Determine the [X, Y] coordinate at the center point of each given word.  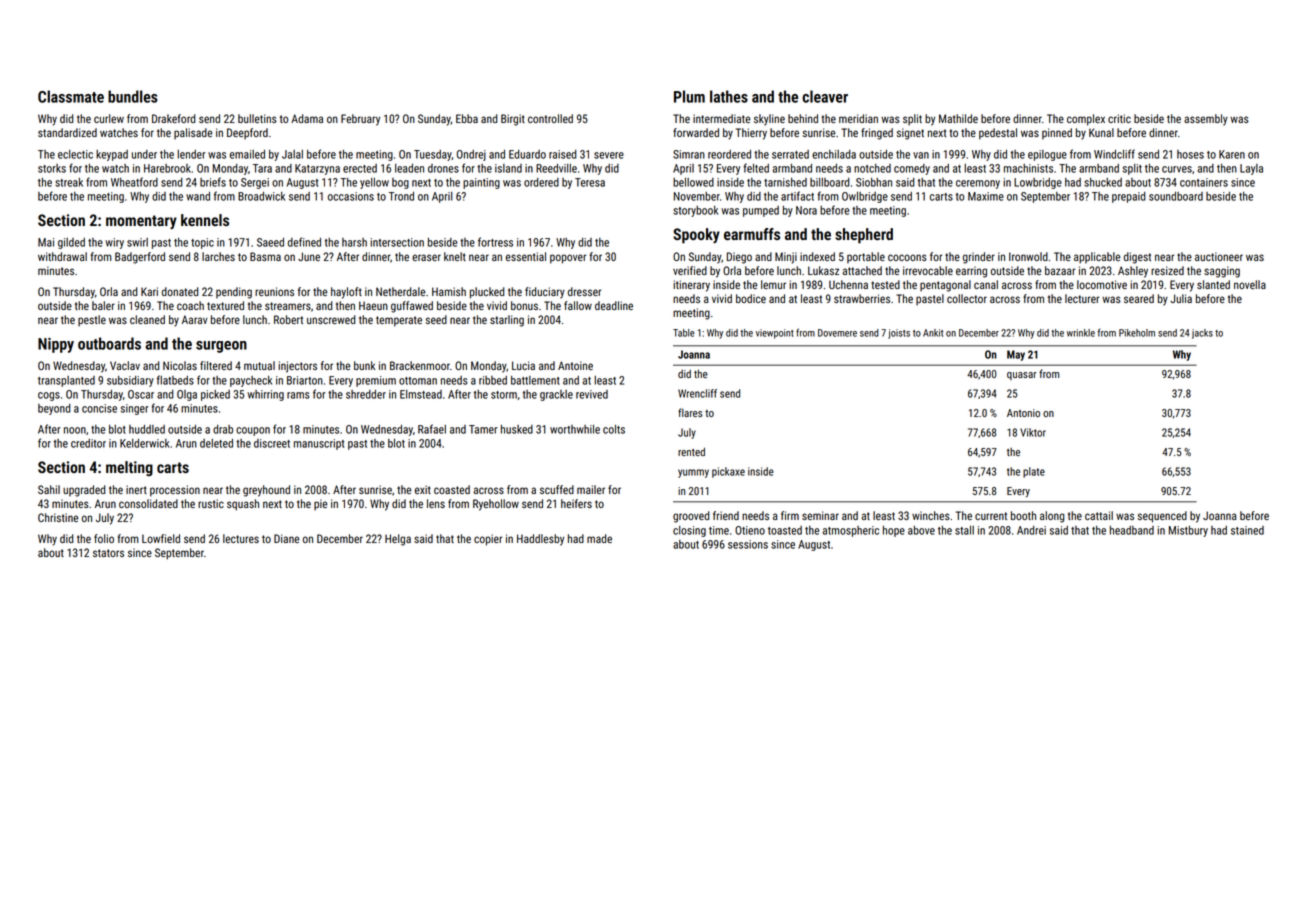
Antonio [1023, 413]
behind [803, 118]
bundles [133, 96]
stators [108, 553]
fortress [495, 242]
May [1016, 355]
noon [75, 430]
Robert [288, 319]
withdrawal [62, 256]
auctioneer [1219, 256]
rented [691, 451]
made [599, 538]
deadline [614, 305]
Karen [1232, 154]
